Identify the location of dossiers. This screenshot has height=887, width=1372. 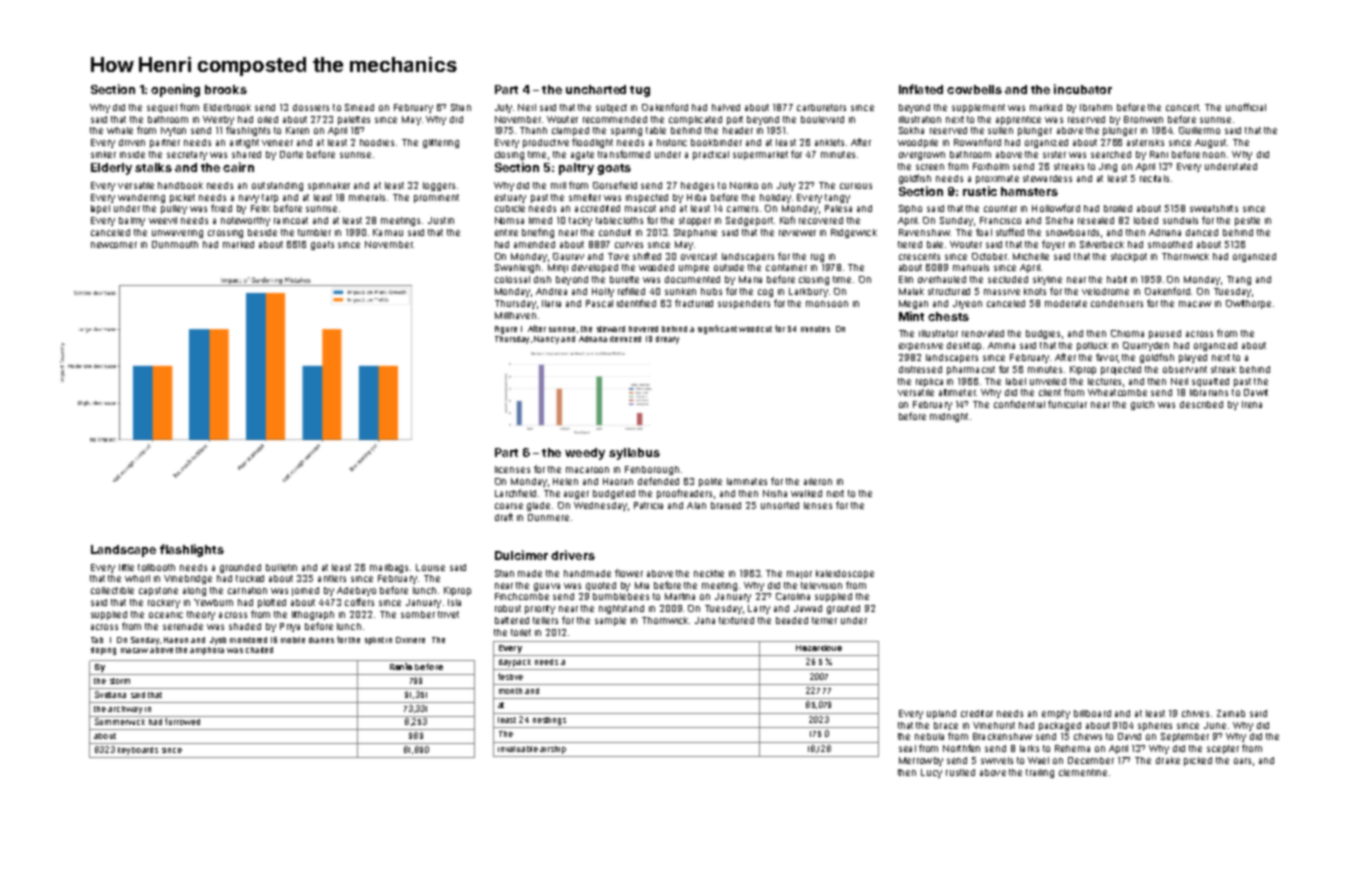
(311, 107).
